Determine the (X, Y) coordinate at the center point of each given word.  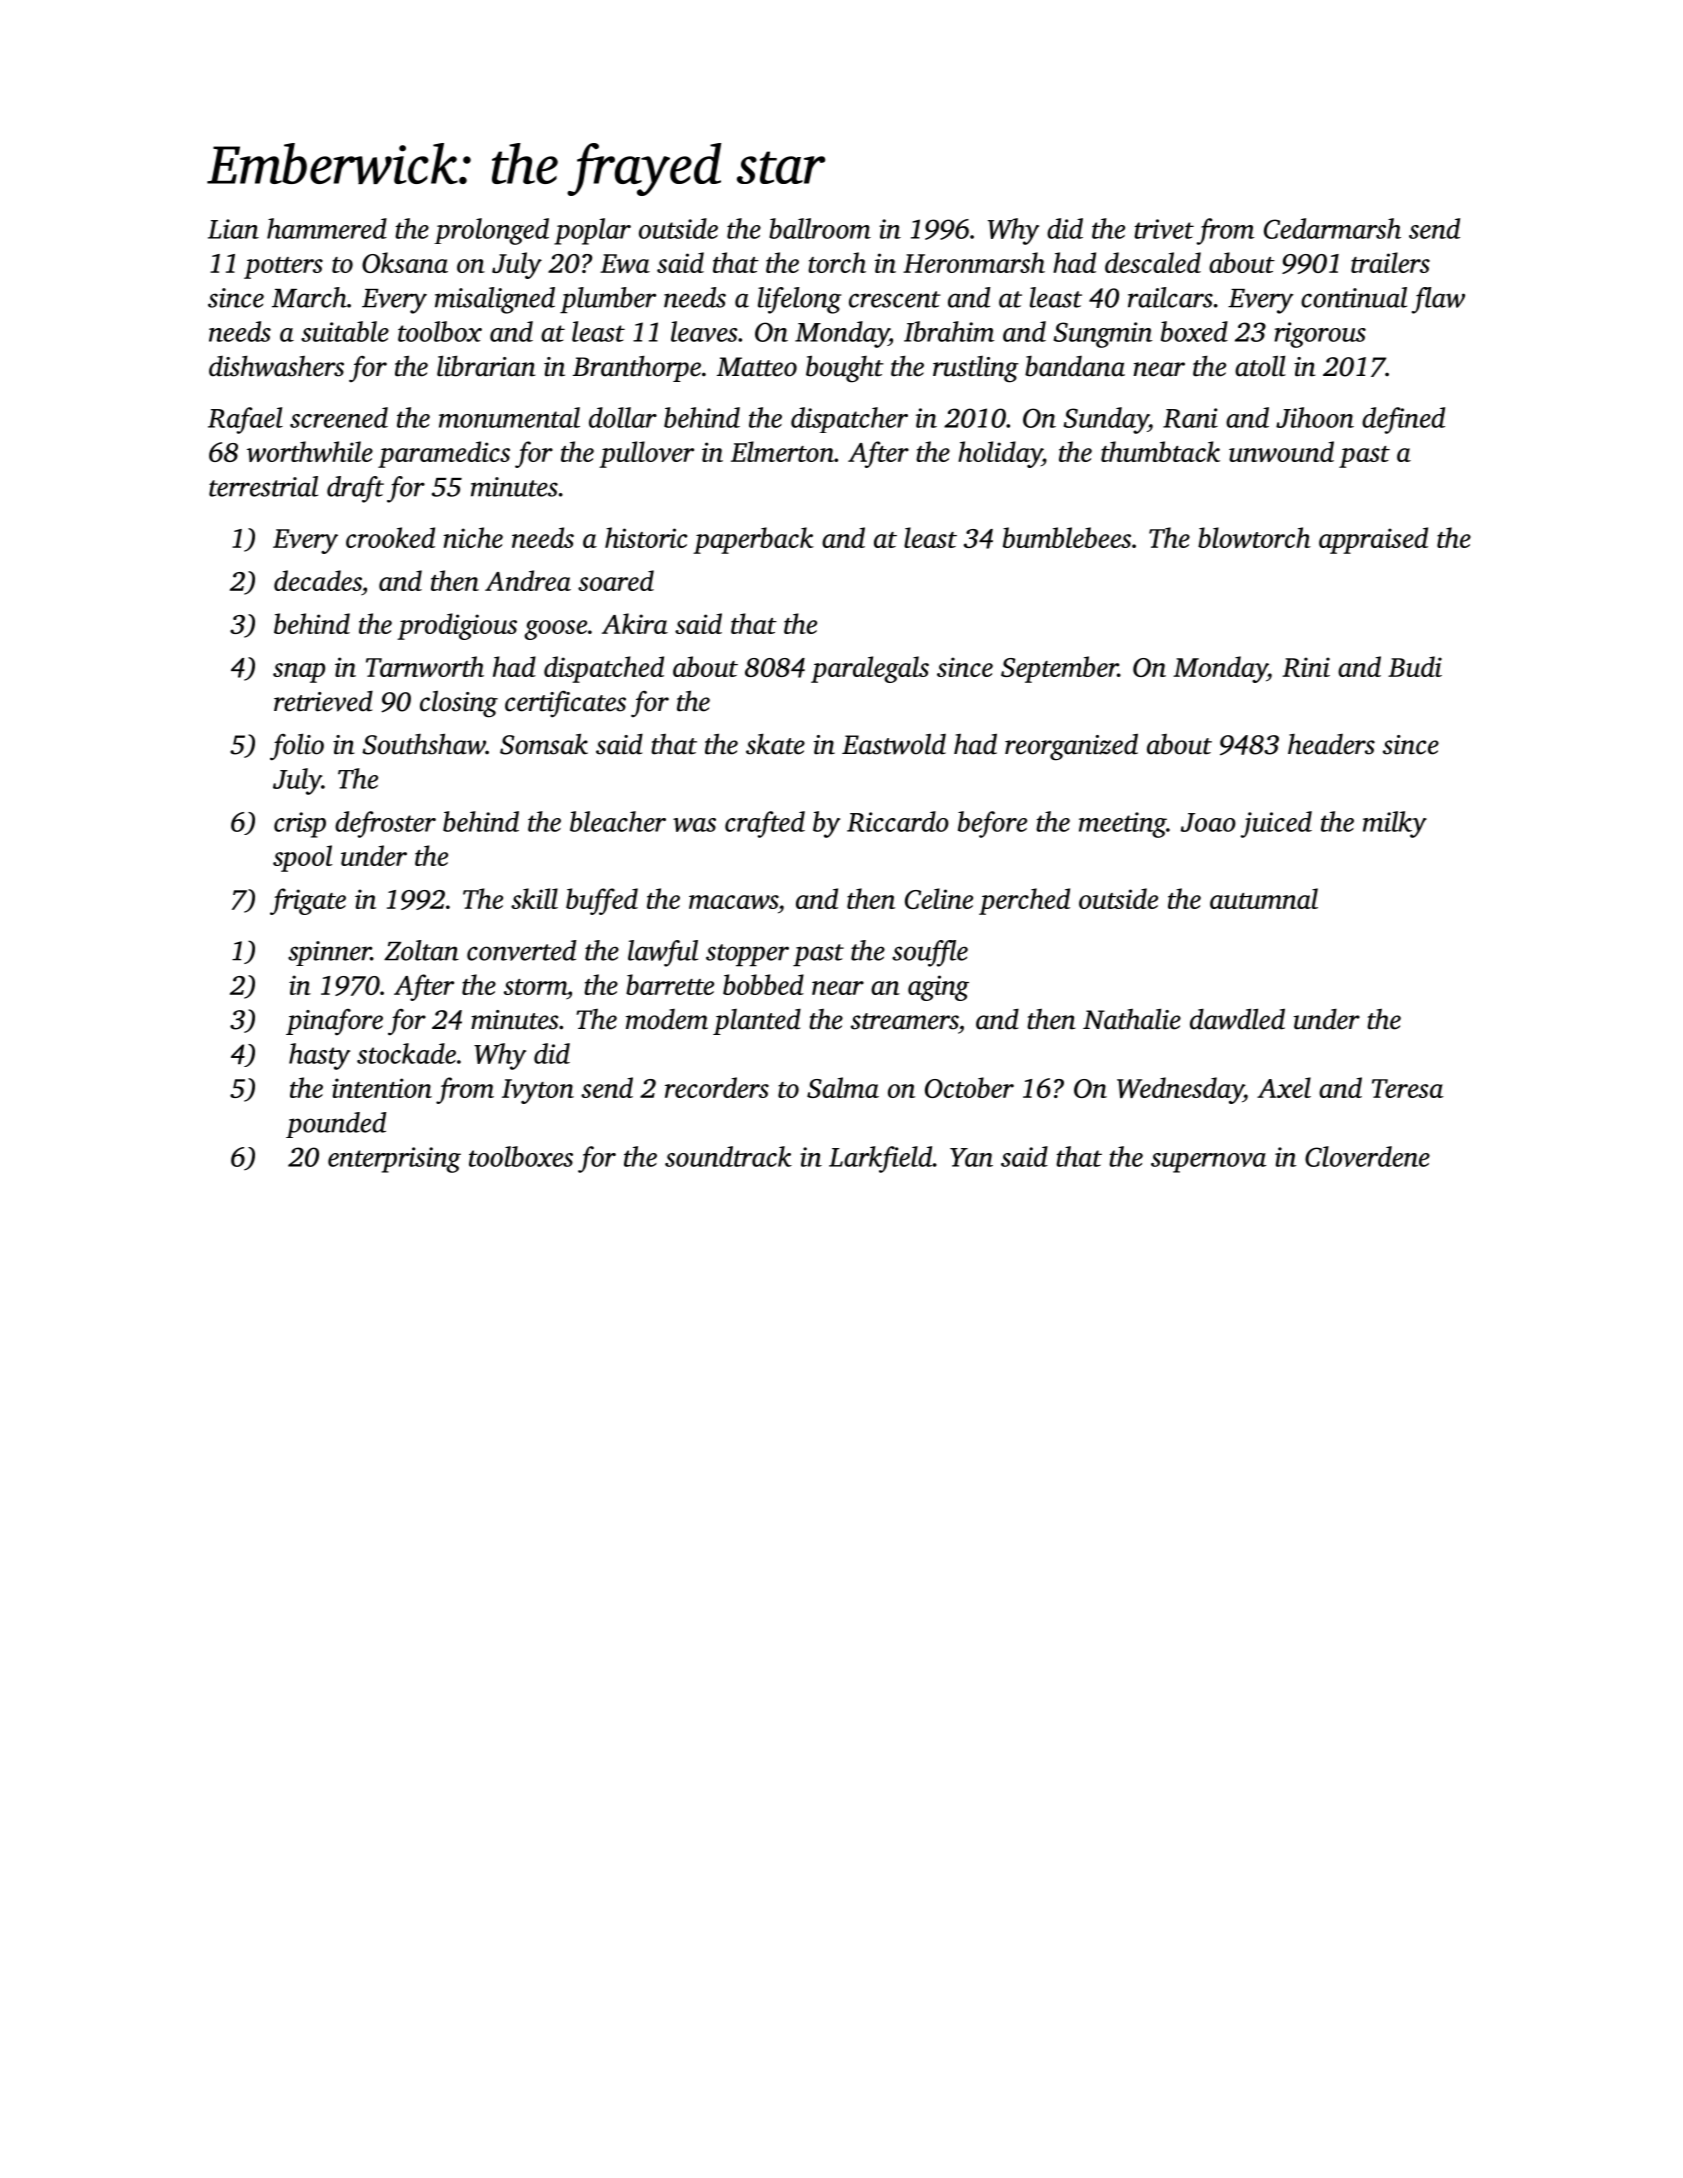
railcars (1170, 297)
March (309, 297)
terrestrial (263, 486)
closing (459, 704)
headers (1331, 744)
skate (775, 744)
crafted (765, 824)
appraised (1373, 540)
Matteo (757, 367)
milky (1395, 824)
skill (534, 898)
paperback (753, 540)
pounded (336, 1125)
